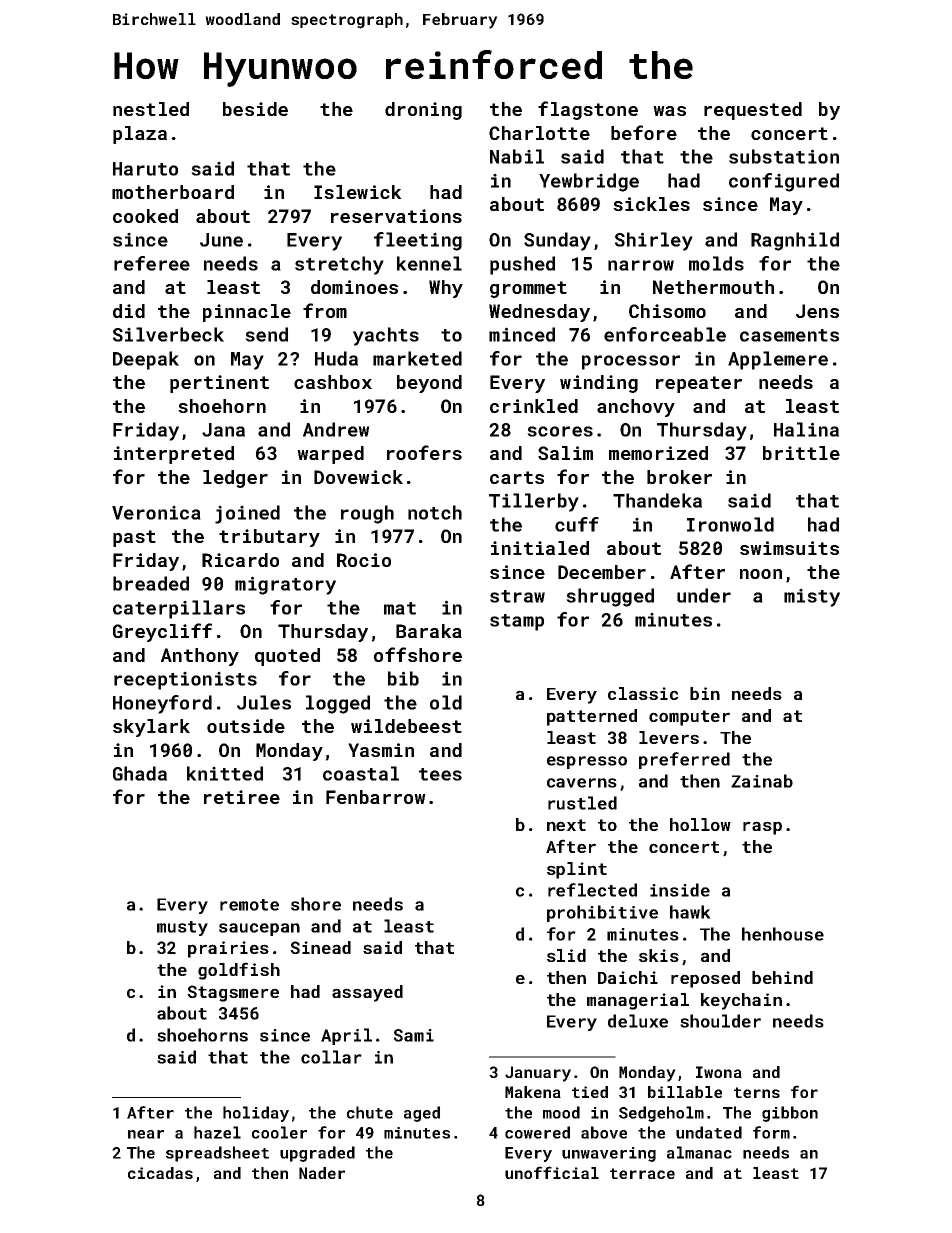 This screenshot has width=952, height=1233. I want to click on carts, so click(517, 477).
